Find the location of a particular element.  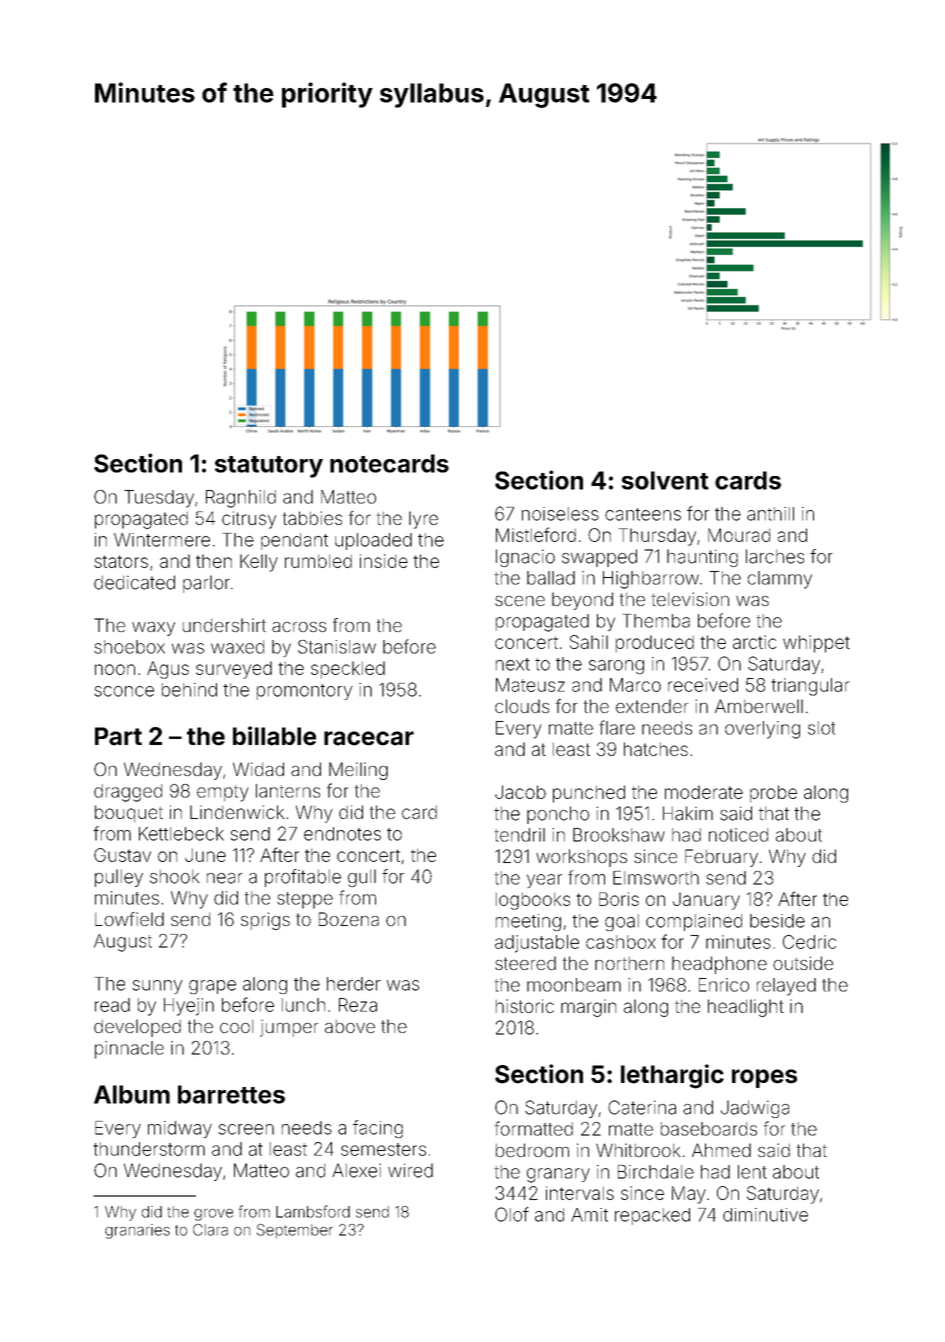

scene is located at coordinates (520, 601).
